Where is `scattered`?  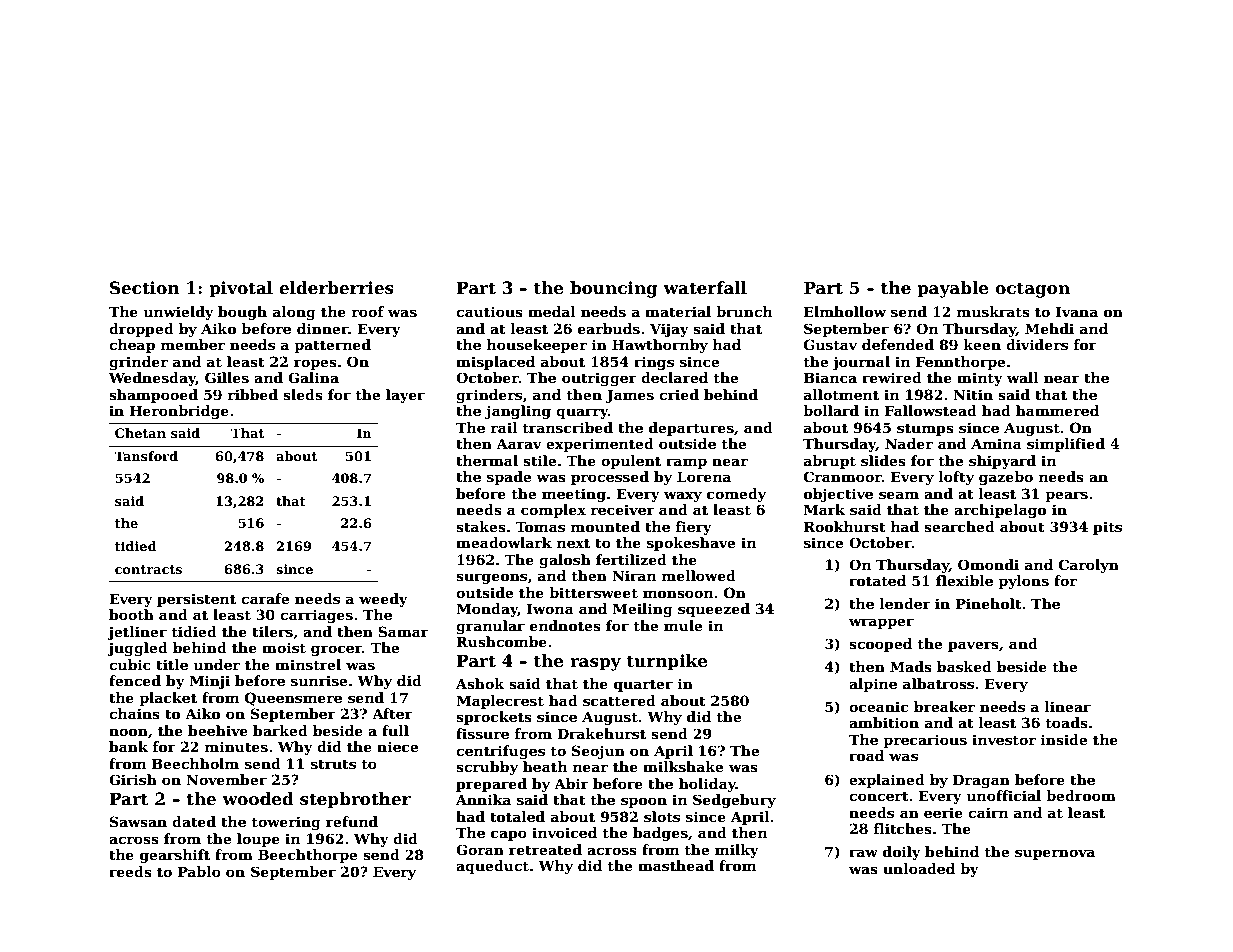 scattered is located at coordinates (619, 700).
